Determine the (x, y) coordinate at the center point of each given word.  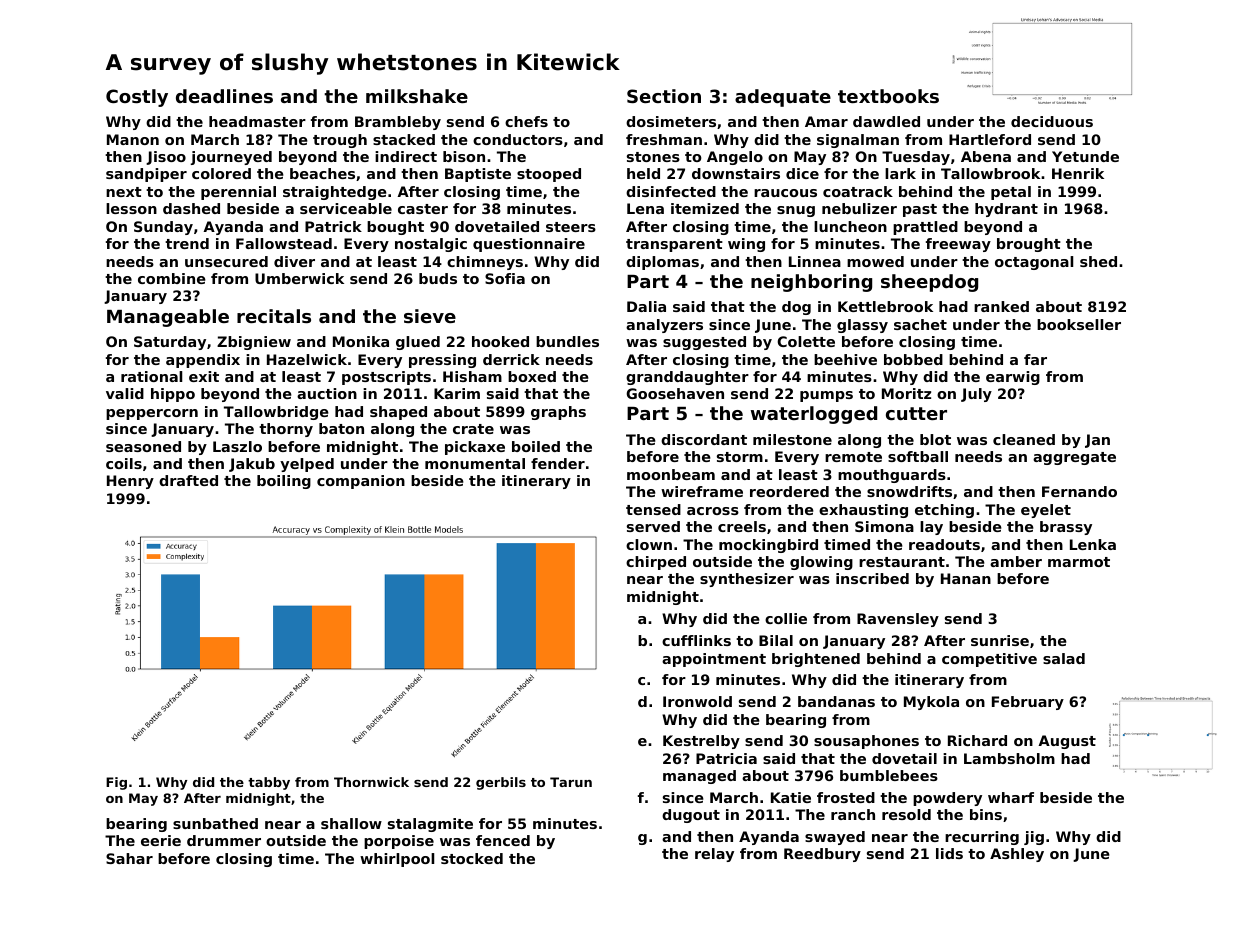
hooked (500, 341)
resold (906, 814)
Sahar (129, 858)
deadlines (224, 96)
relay (714, 855)
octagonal (1034, 263)
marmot (1079, 562)
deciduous (1052, 121)
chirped (656, 563)
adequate (783, 98)
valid (125, 393)
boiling (284, 482)
